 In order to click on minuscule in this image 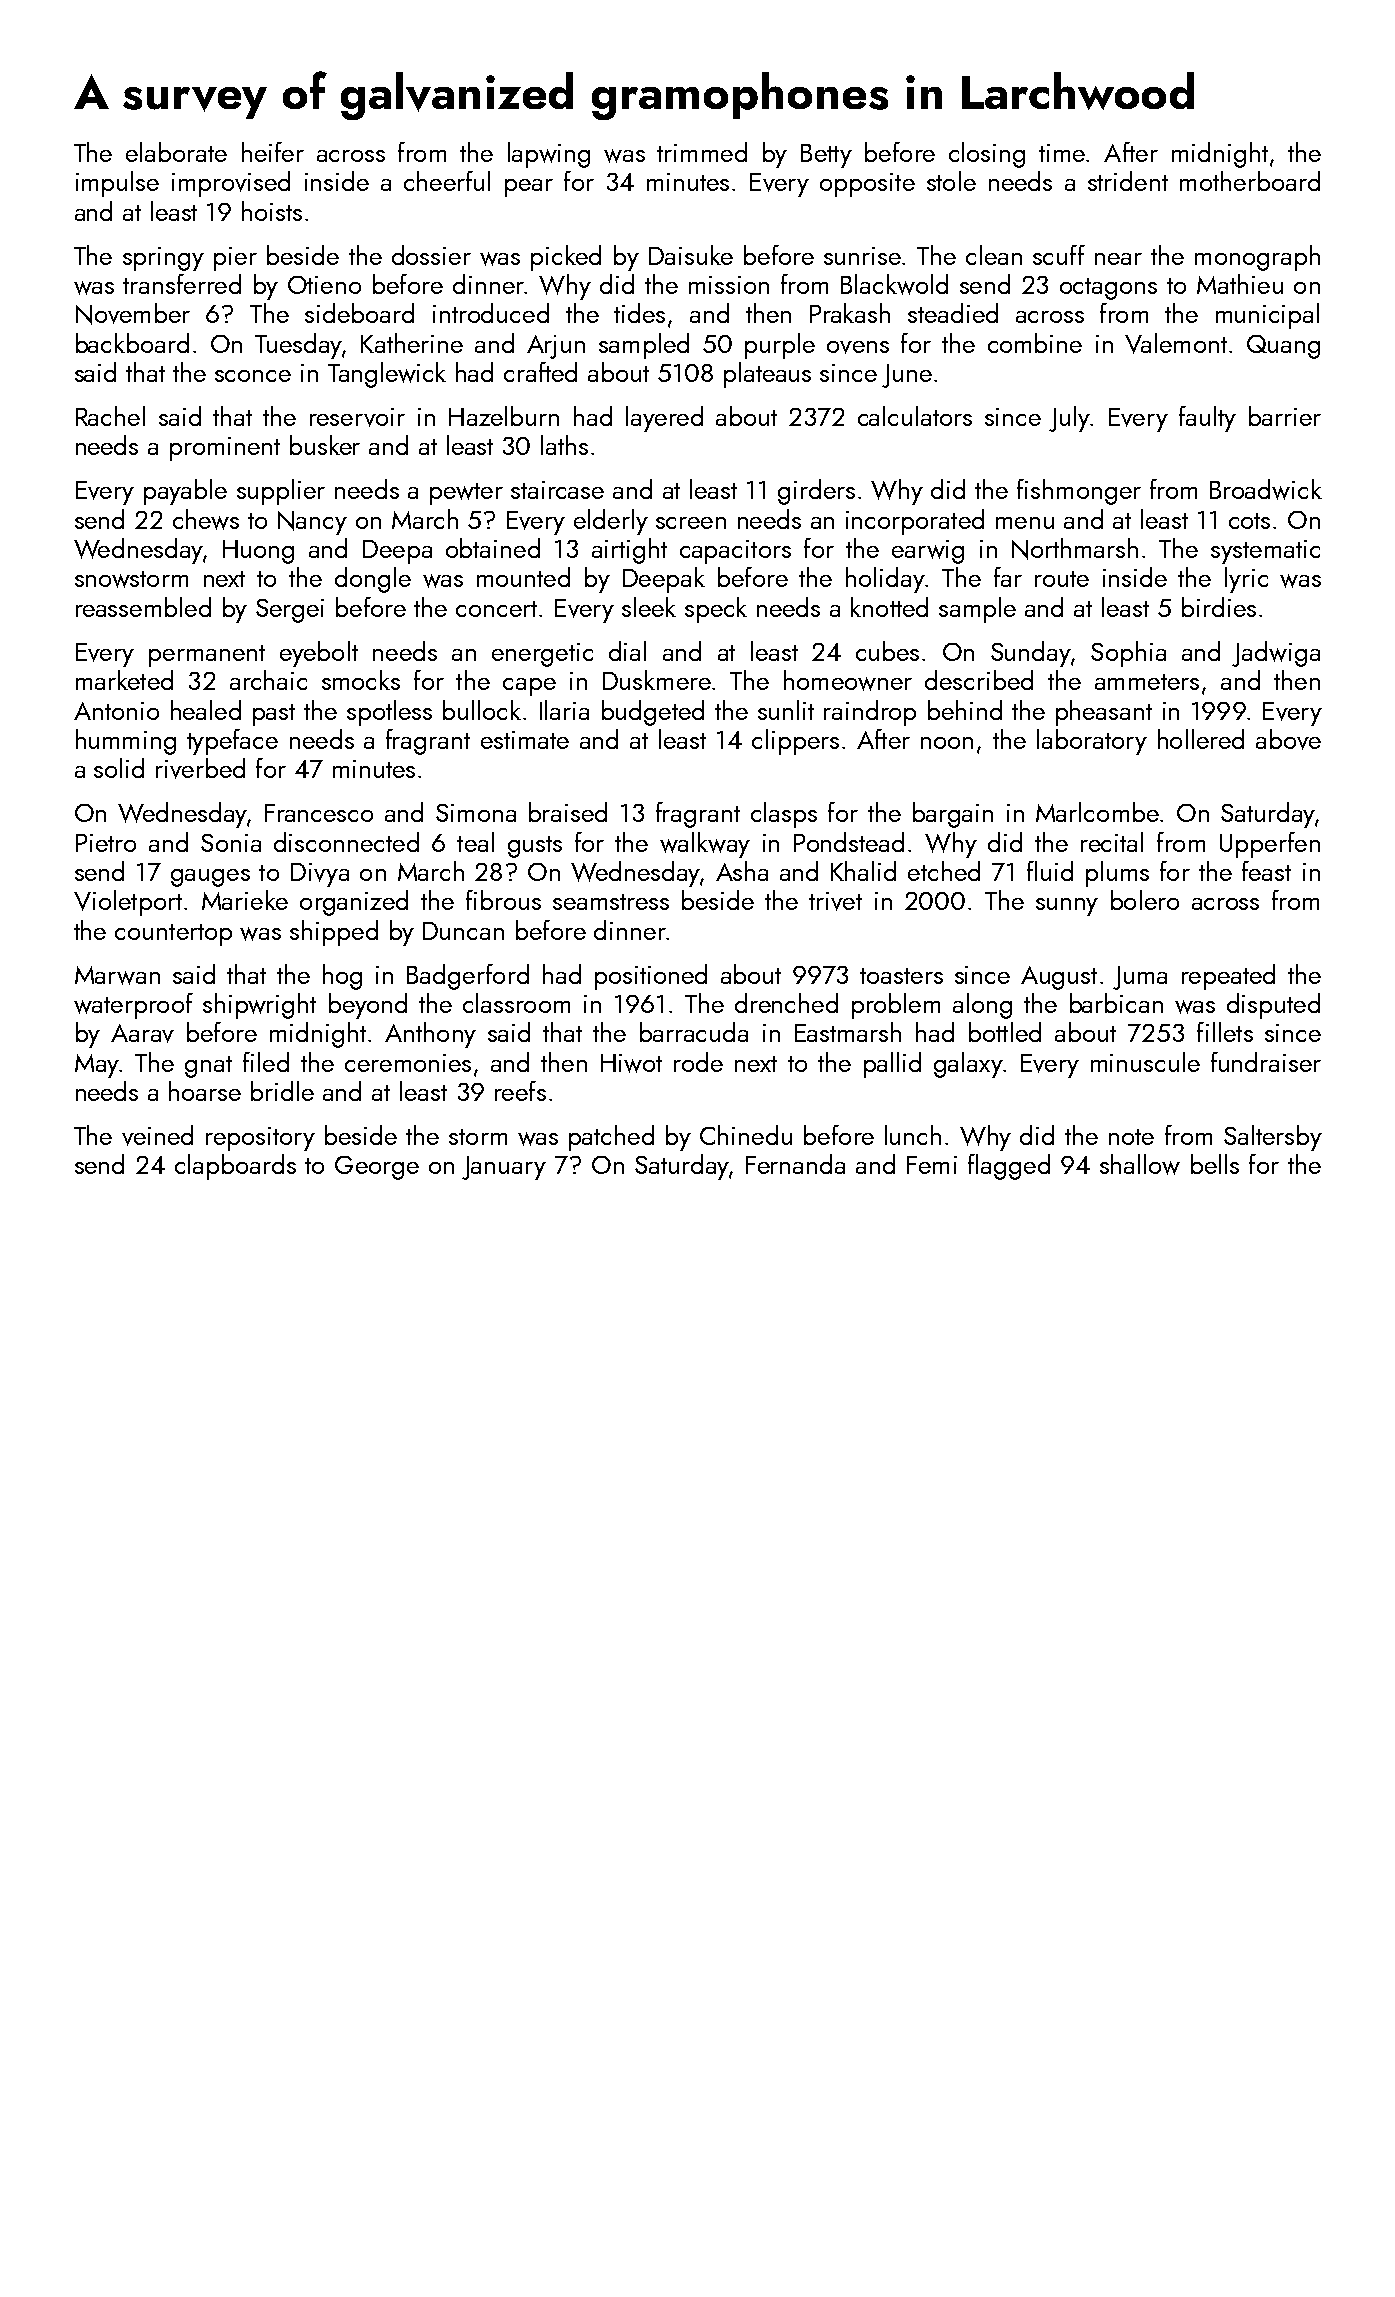, I will do `click(1145, 1062)`.
